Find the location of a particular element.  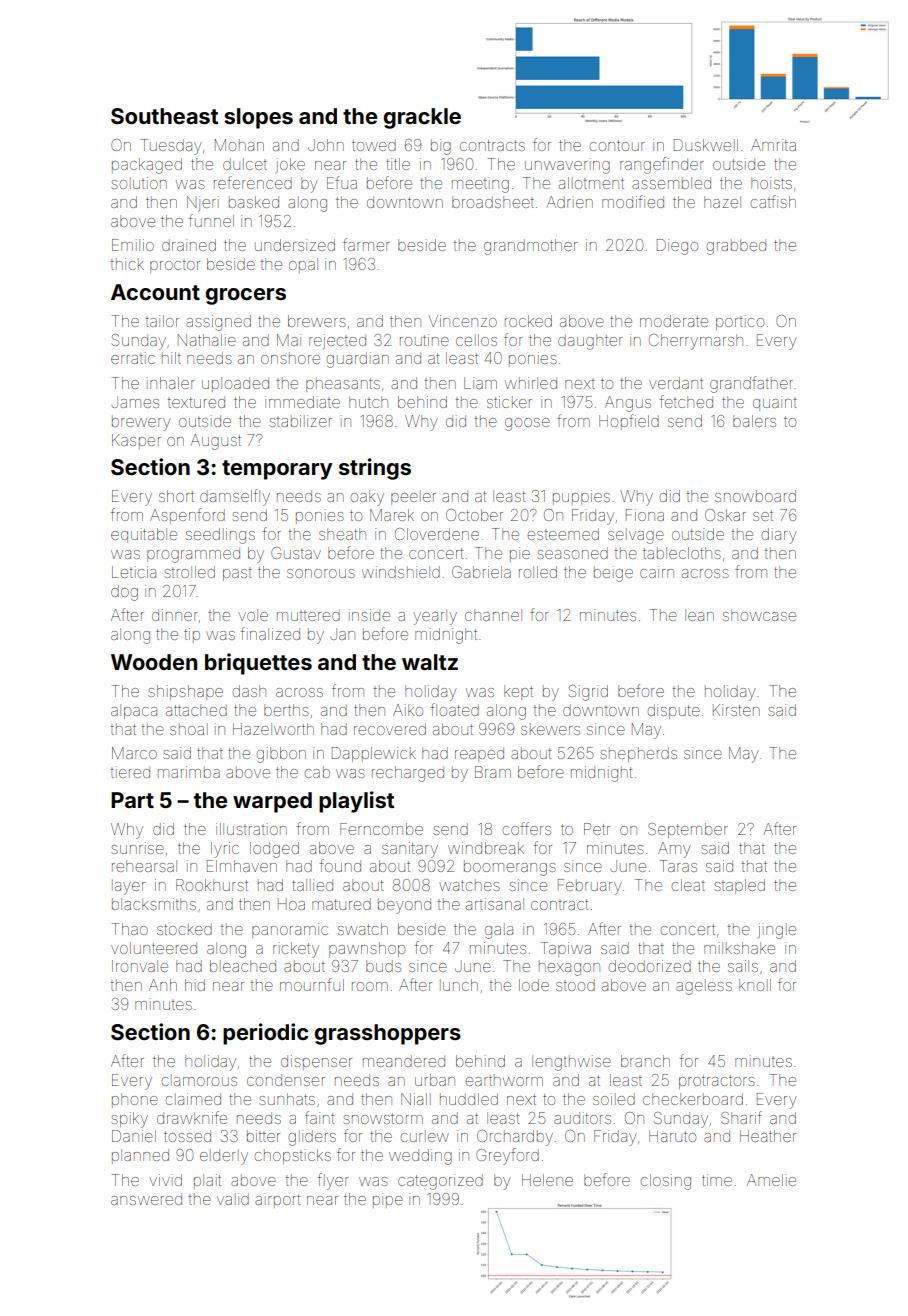

Amy is located at coordinates (674, 850).
